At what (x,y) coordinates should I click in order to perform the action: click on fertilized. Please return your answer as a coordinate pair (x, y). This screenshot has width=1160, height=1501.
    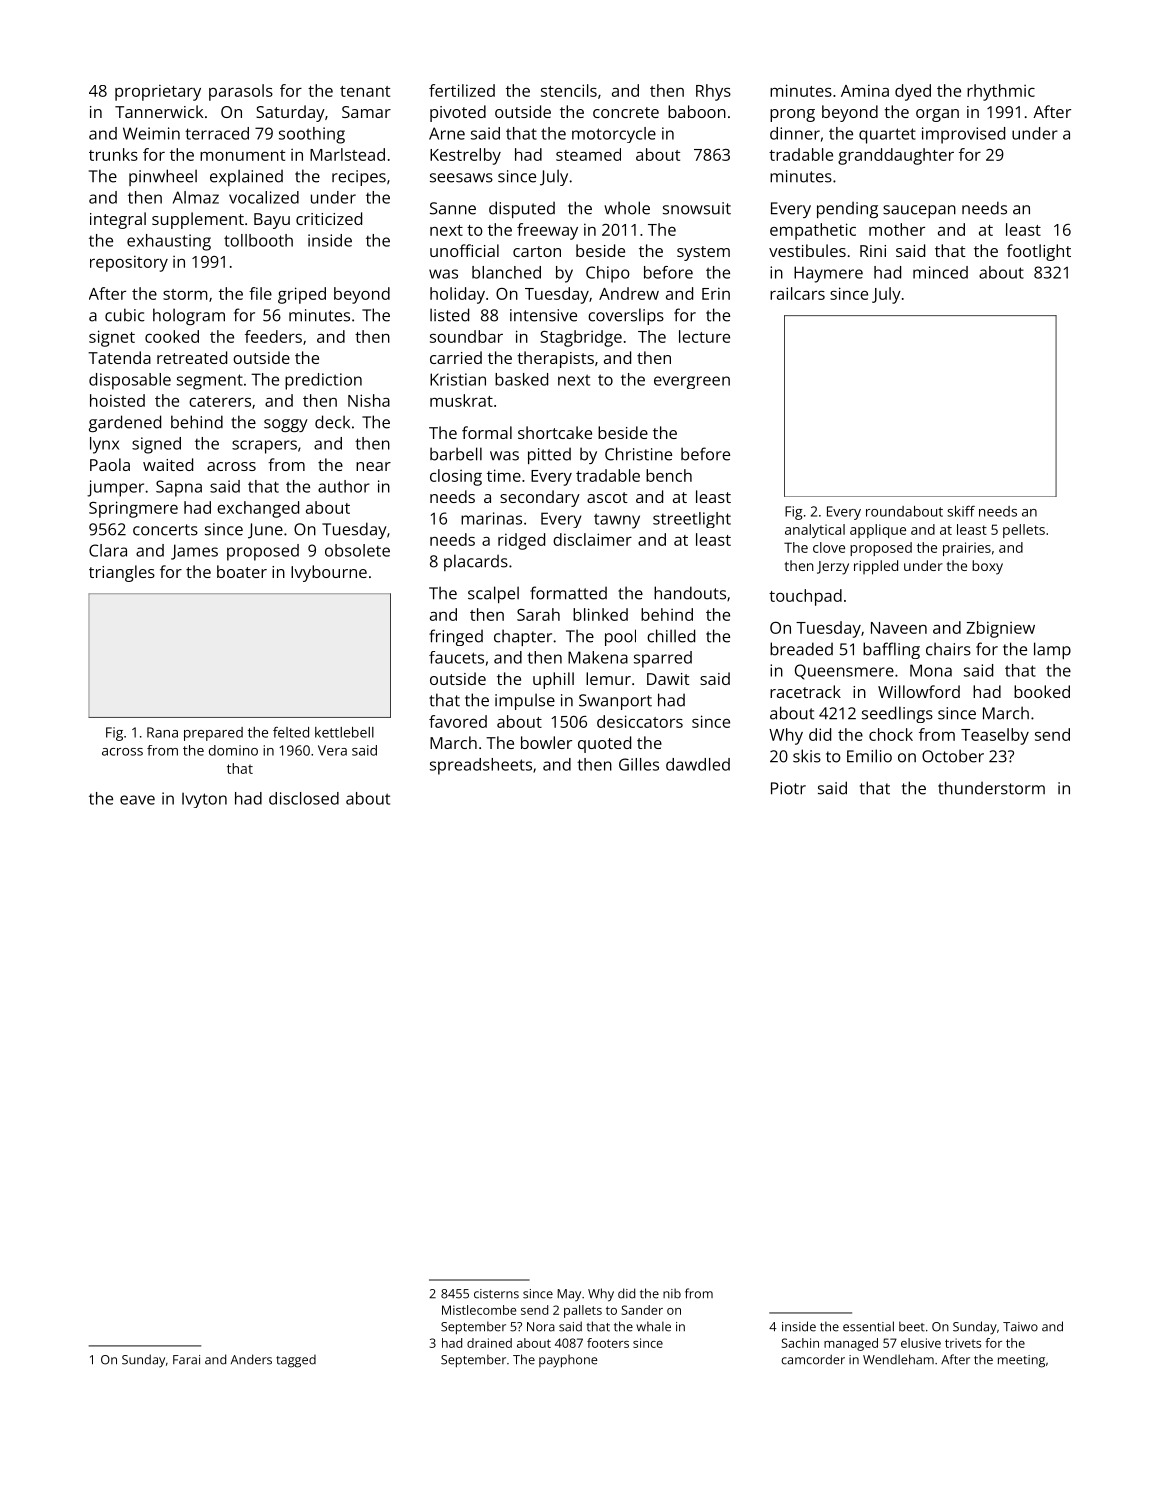
    Looking at the image, I should click on (462, 90).
